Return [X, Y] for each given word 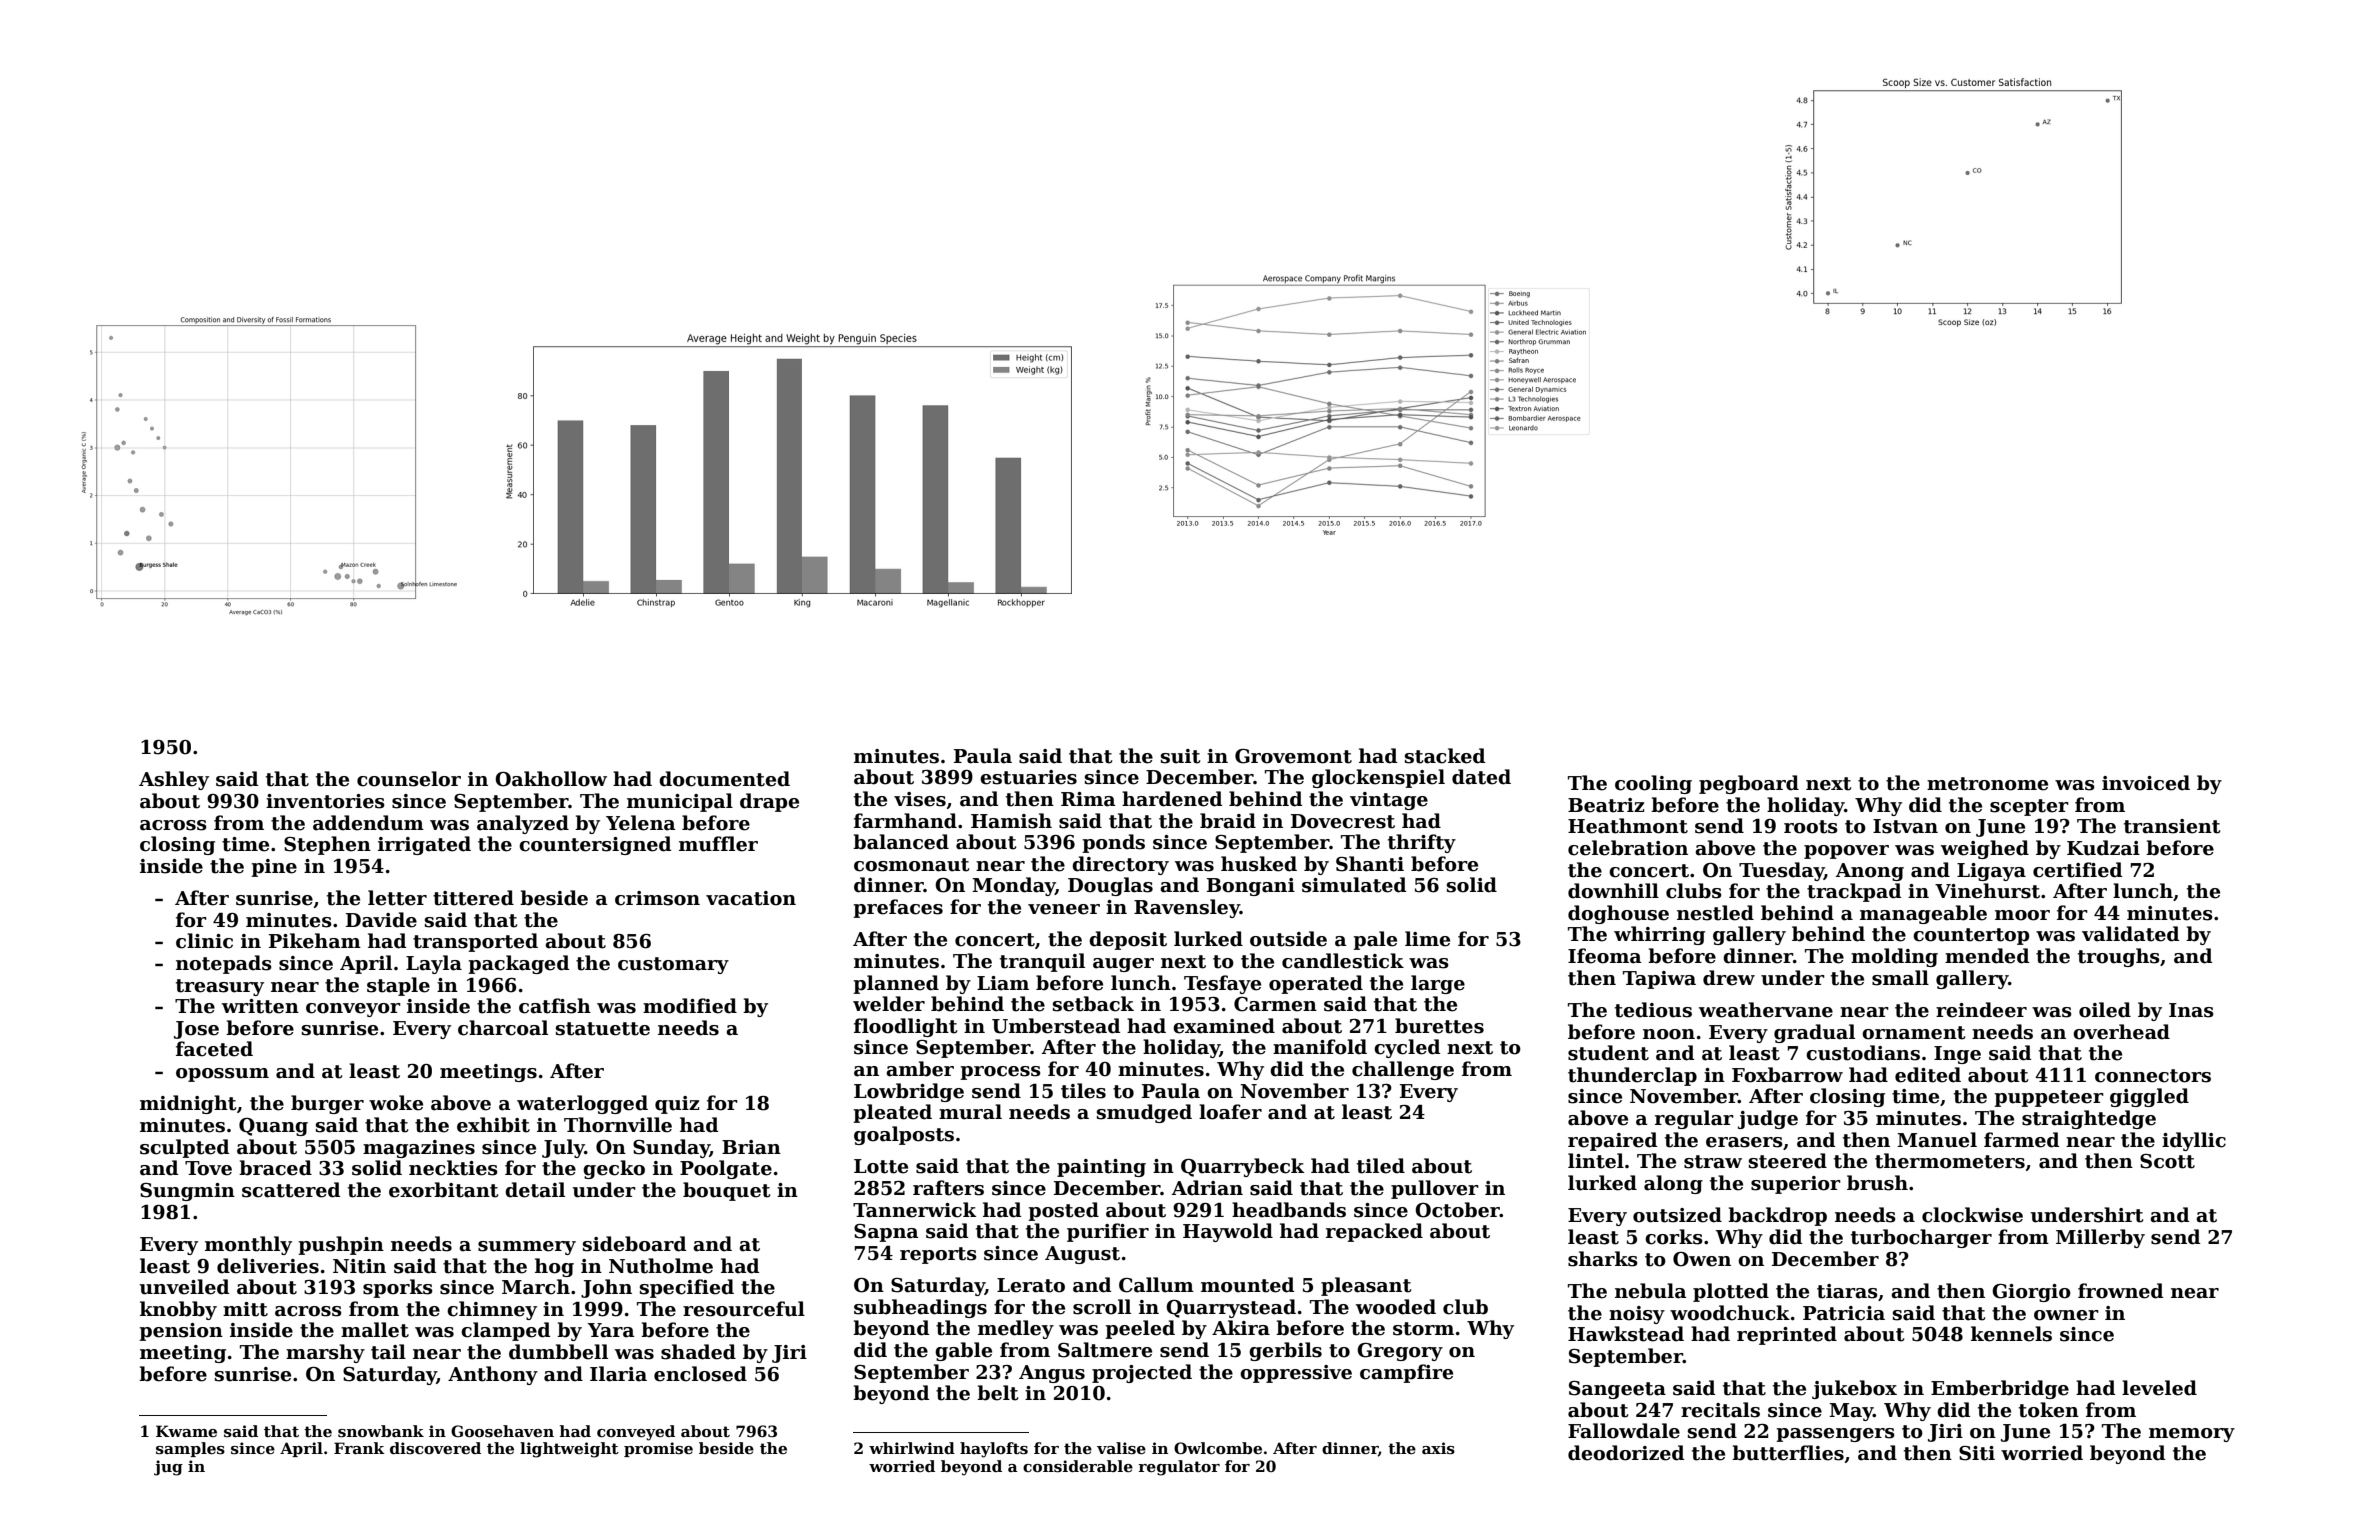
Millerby [2100, 1238]
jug [168, 1468]
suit [1180, 756]
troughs [2119, 957]
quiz [677, 1105]
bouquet [726, 1191]
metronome [1987, 784]
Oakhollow [551, 779]
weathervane [1766, 1010]
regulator [1179, 1468]
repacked [1374, 1232]
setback [1093, 1004]
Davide [381, 920]
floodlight [905, 1027]
